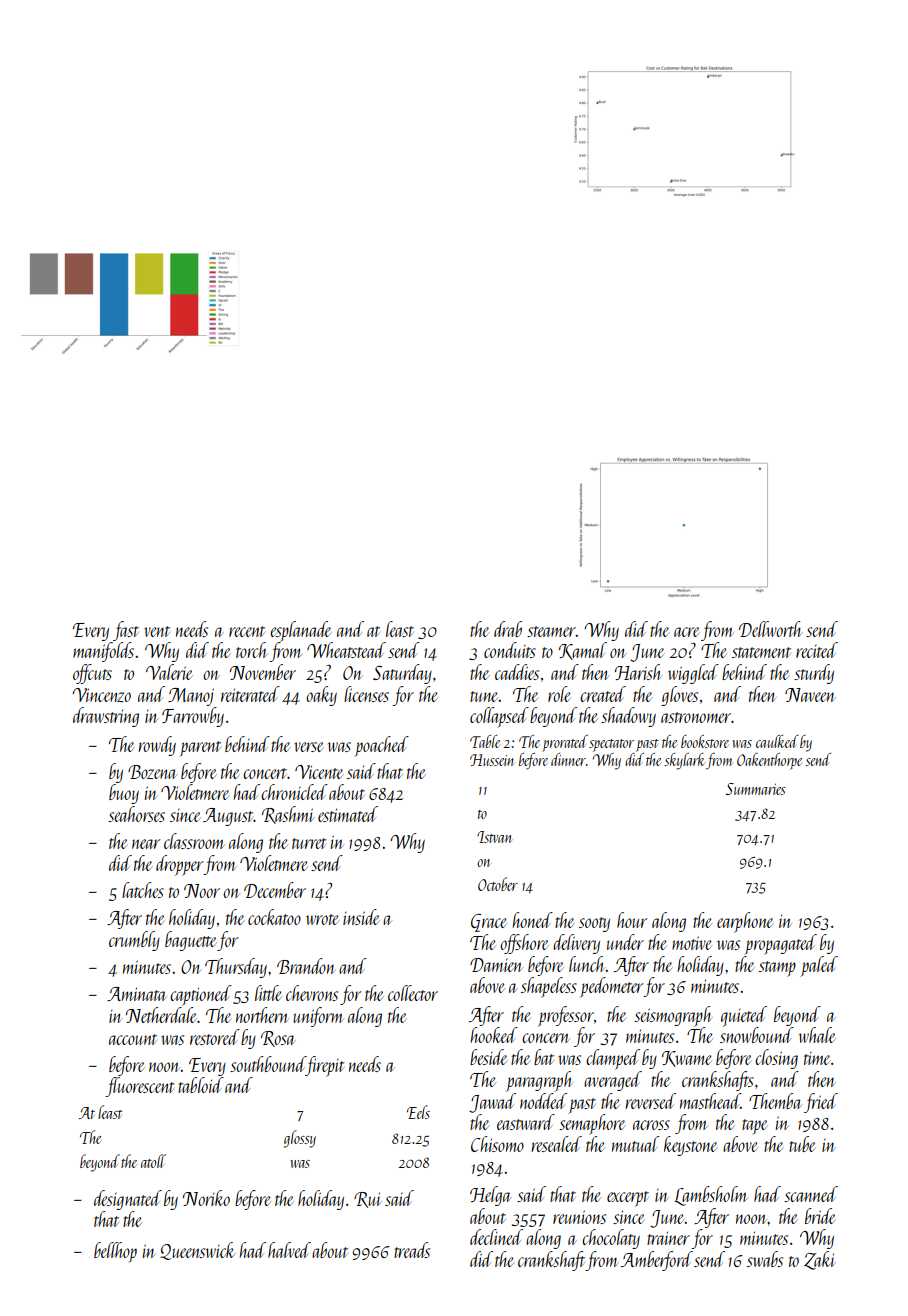 This screenshot has height=1316, width=908. What do you see at coordinates (126, 631) in the screenshot?
I see `fast` at bounding box center [126, 631].
